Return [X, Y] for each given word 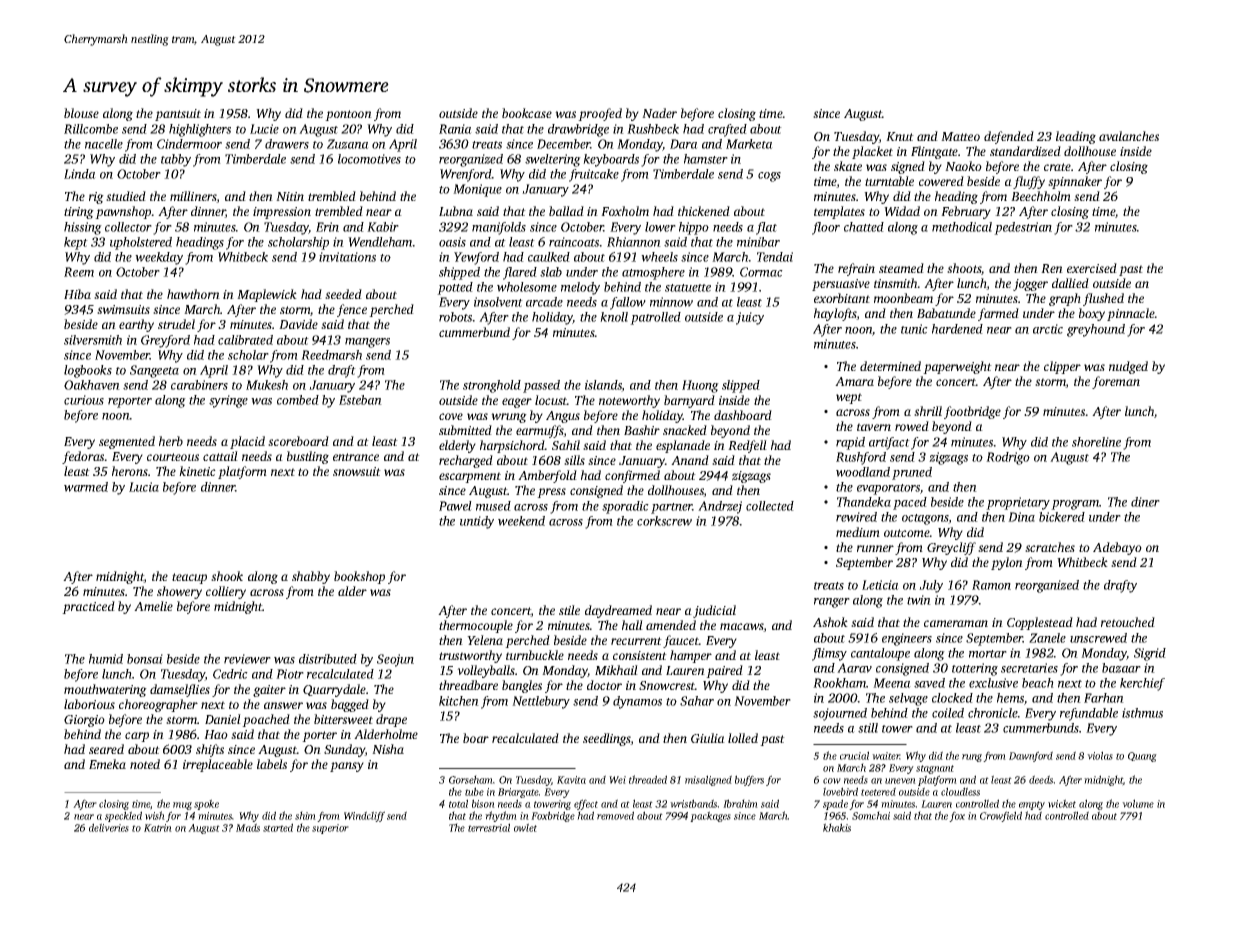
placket [872, 152]
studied [126, 196]
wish [155, 815]
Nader [659, 113]
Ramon [991, 585]
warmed [86, 487]
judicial [714, 611]
